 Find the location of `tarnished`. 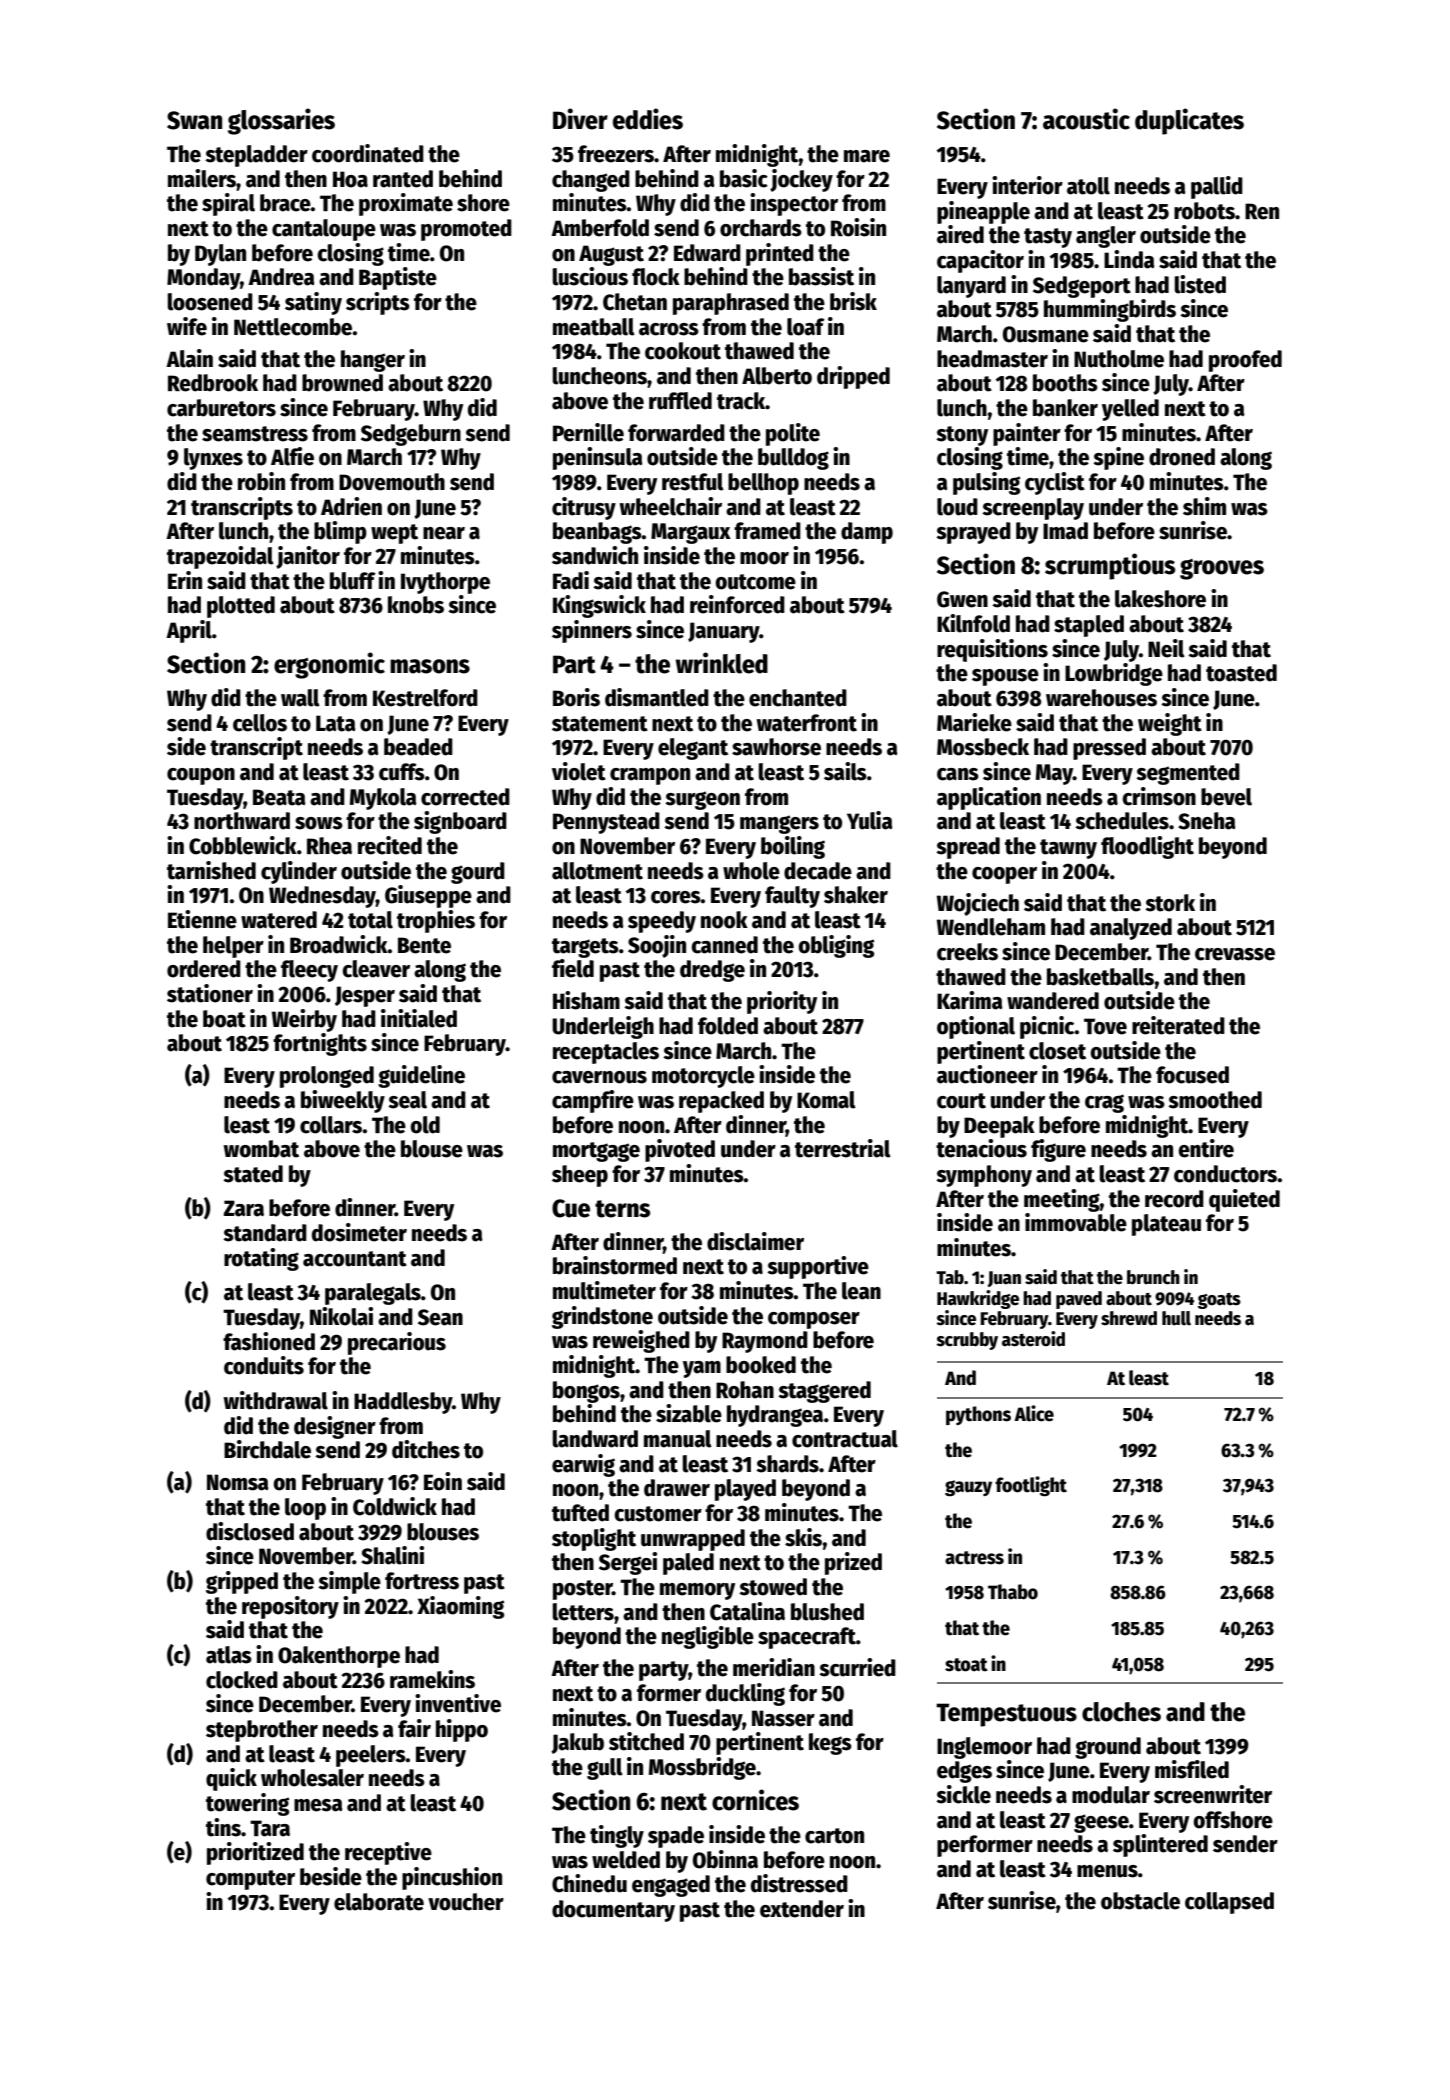

tarnished is located at coordinates (211, 870).
